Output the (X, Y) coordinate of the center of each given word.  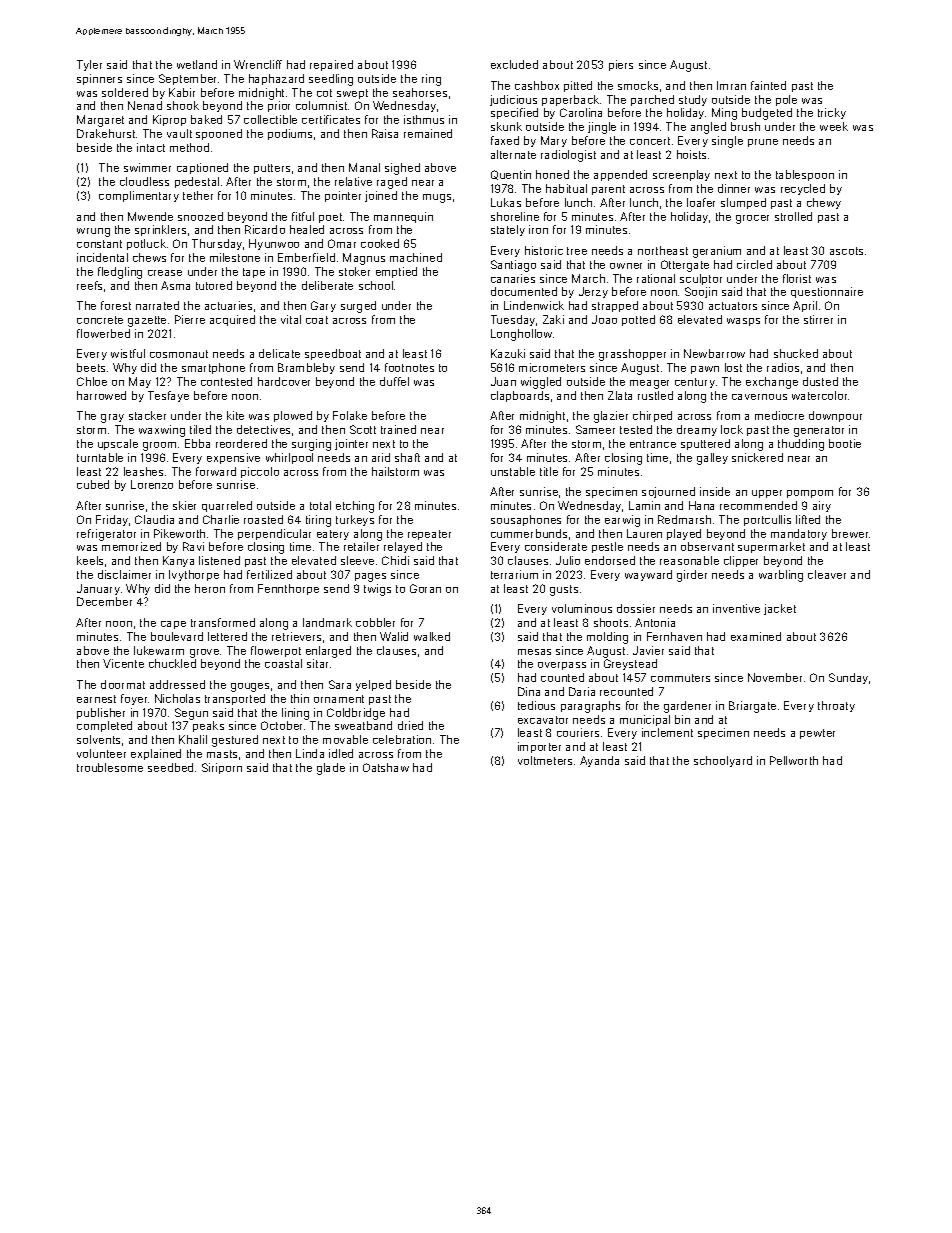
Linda (310, 753)
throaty (836, 706)
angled (708, 128)
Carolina (581, 112)
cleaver (827, 574)
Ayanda (599, 761)
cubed (93, 484)
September (187, 79)
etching (355, 507)
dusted (820, 381)
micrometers (552, 367)
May (140, 382)
